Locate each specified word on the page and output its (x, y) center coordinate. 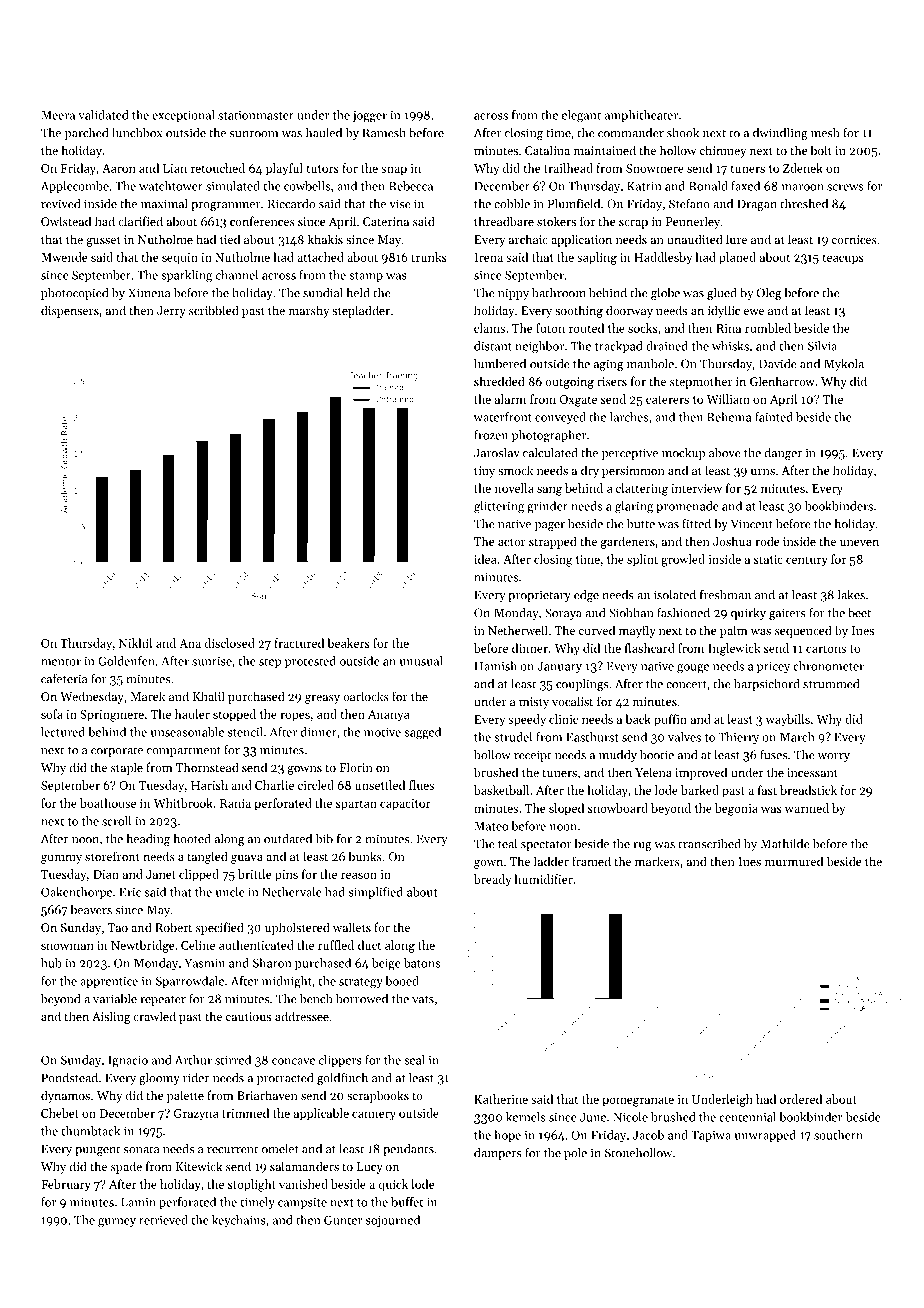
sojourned (393, 1221)
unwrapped (765, 1136)
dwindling (780, 134)
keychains (239, 1221)
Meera (58, 115)
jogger (370, 117)
